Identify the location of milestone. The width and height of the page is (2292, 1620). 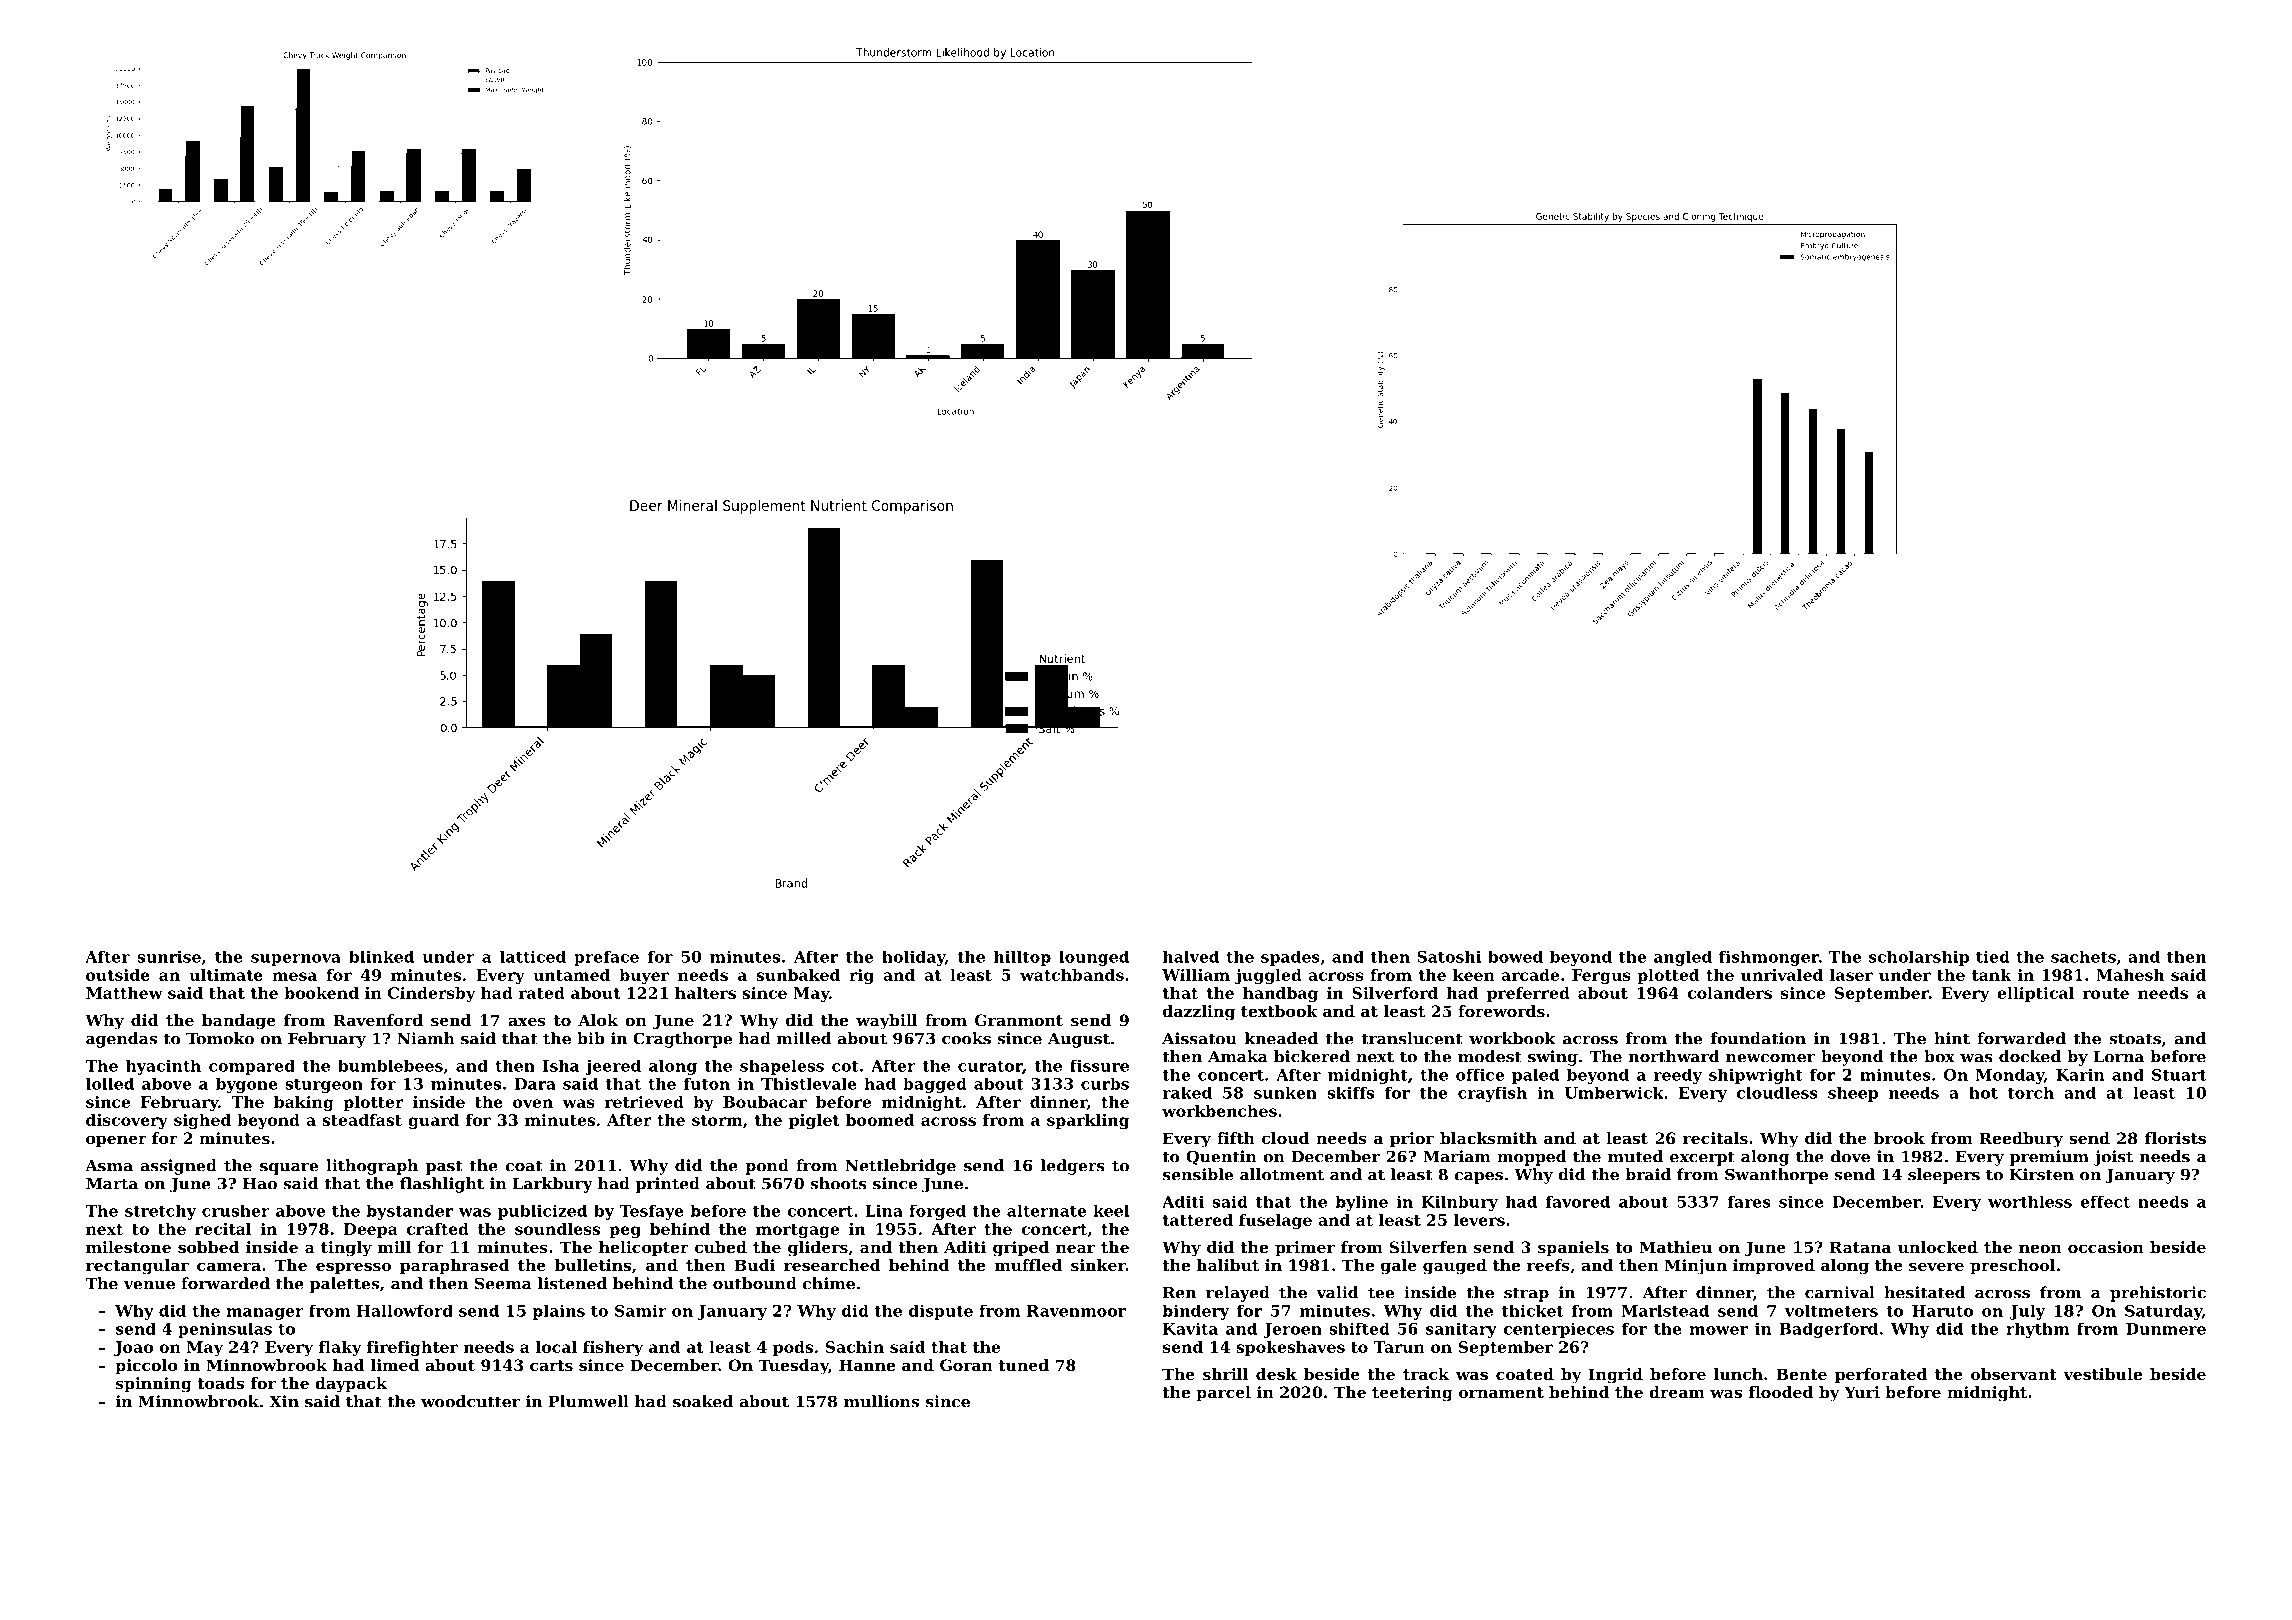
(128, 1247).
